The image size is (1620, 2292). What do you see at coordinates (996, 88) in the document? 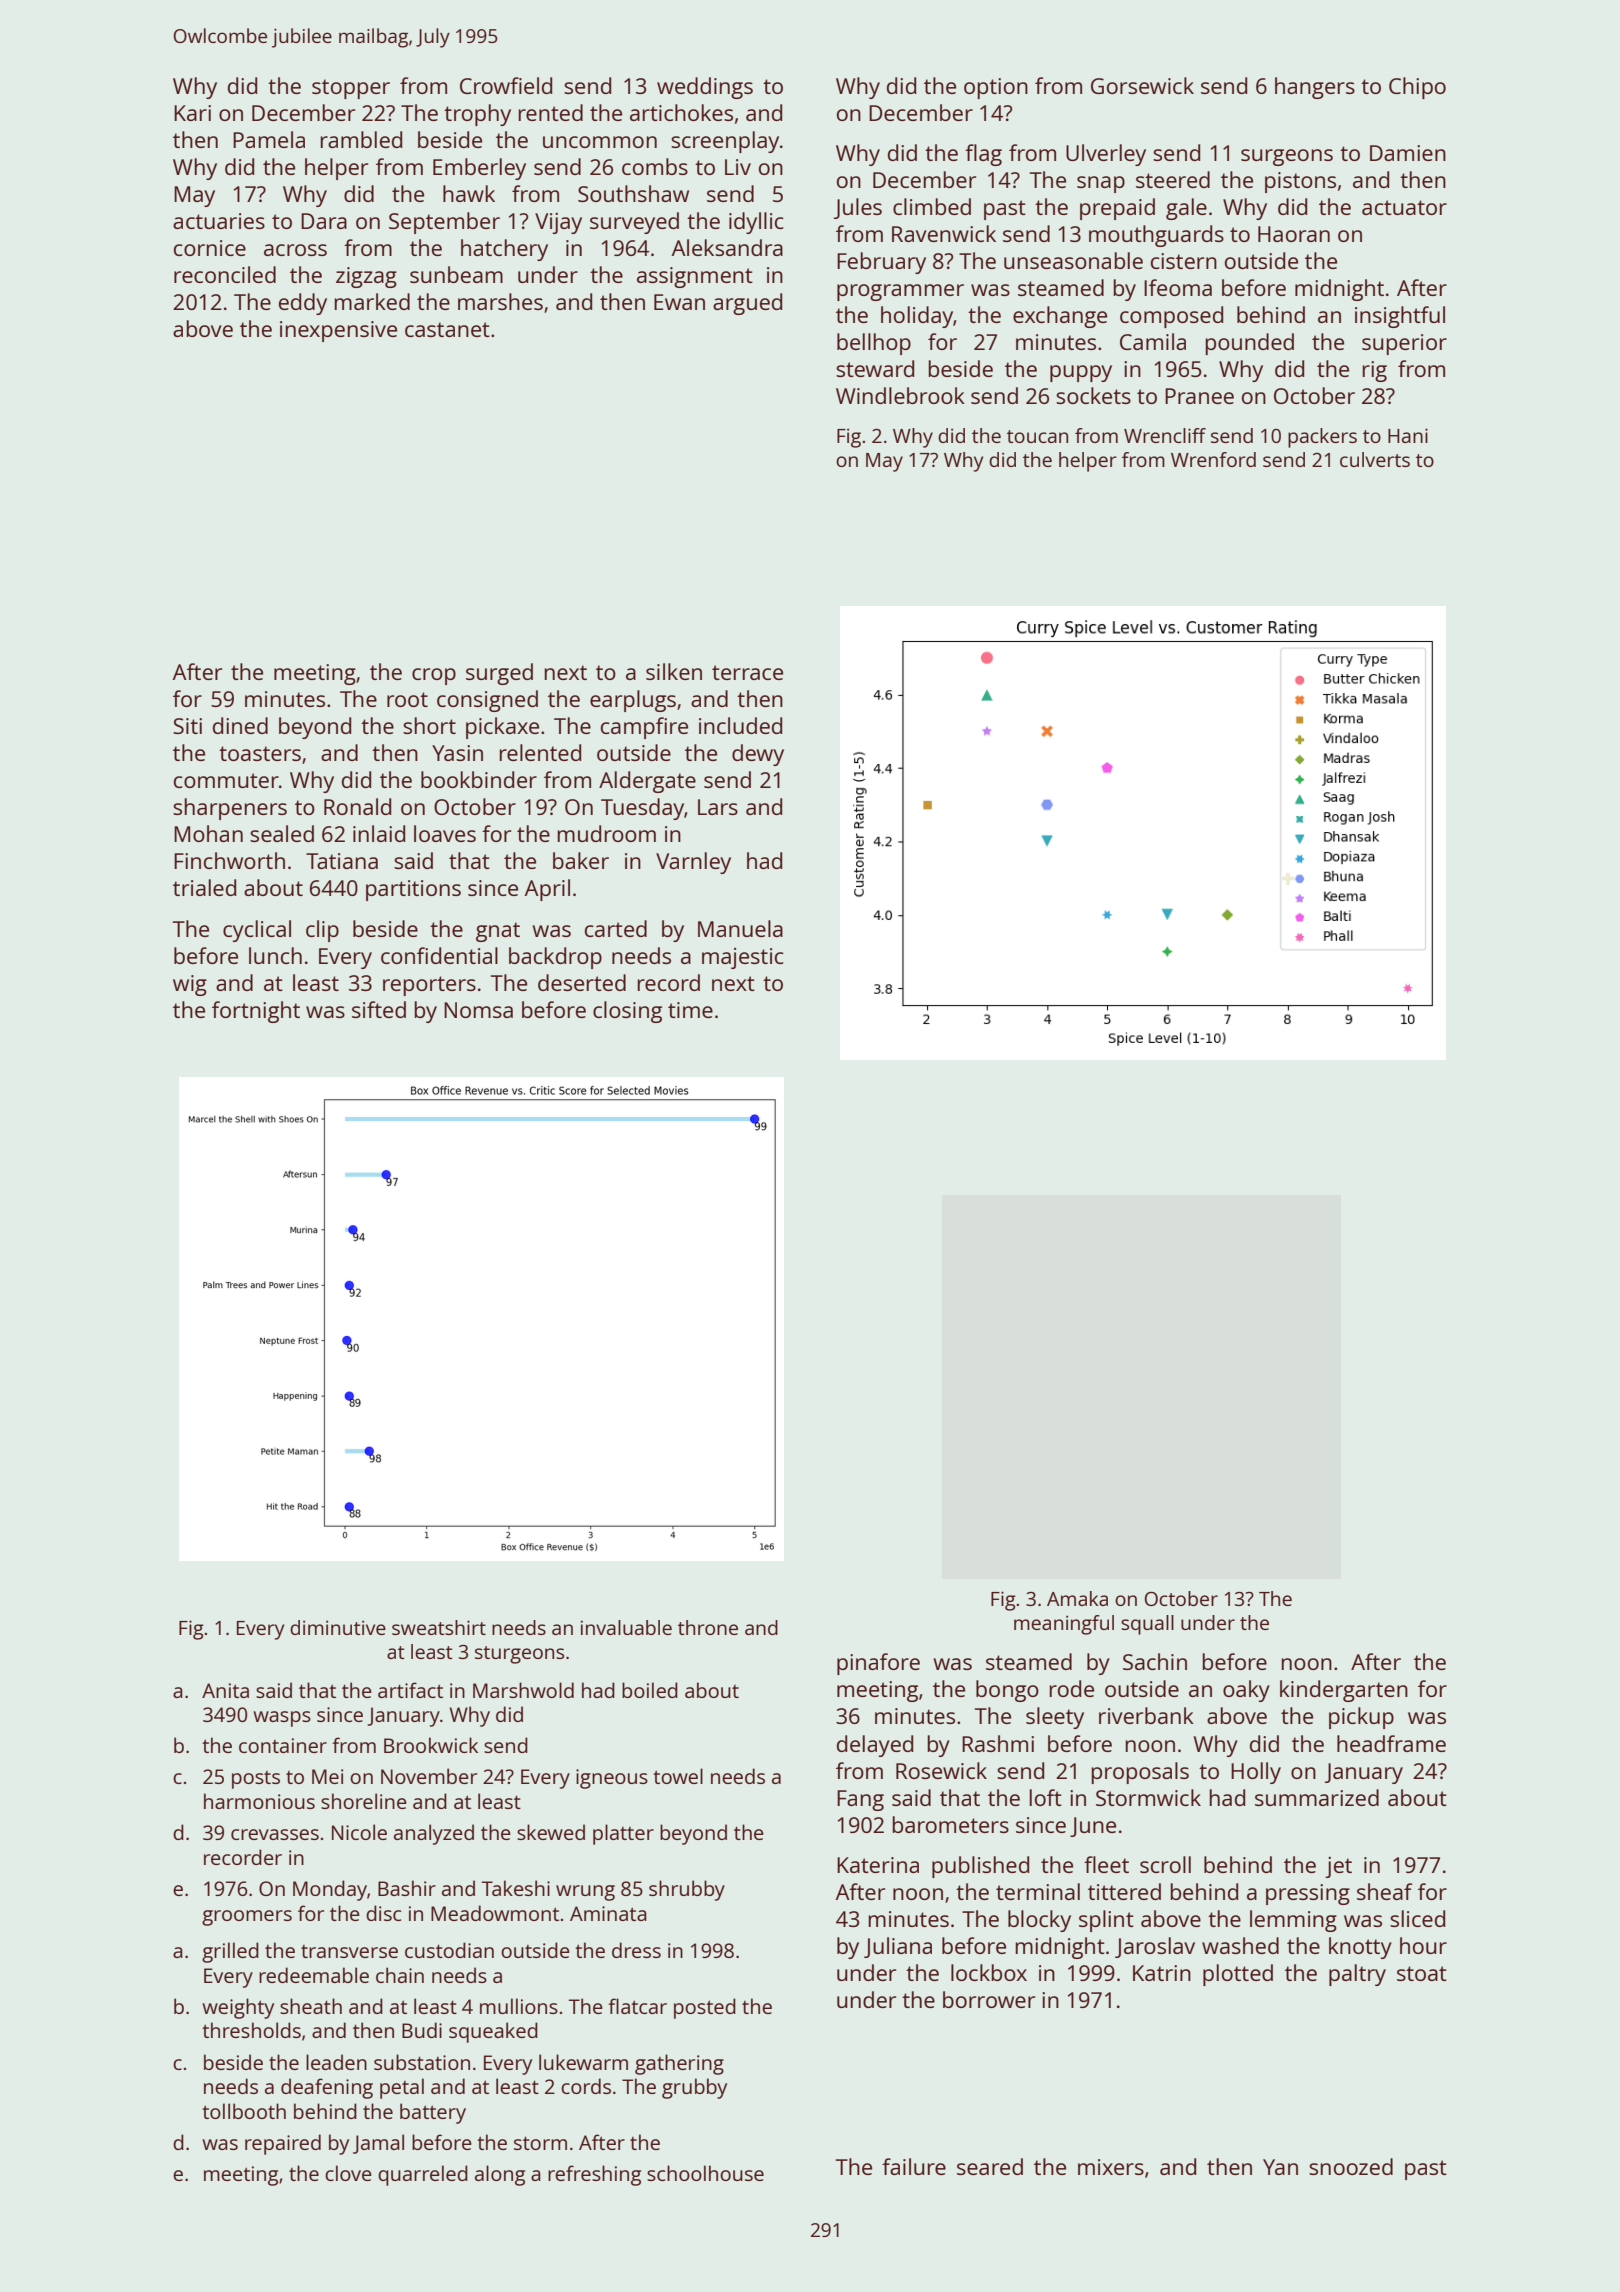
I see `option` at bounding box center [996, 88].
